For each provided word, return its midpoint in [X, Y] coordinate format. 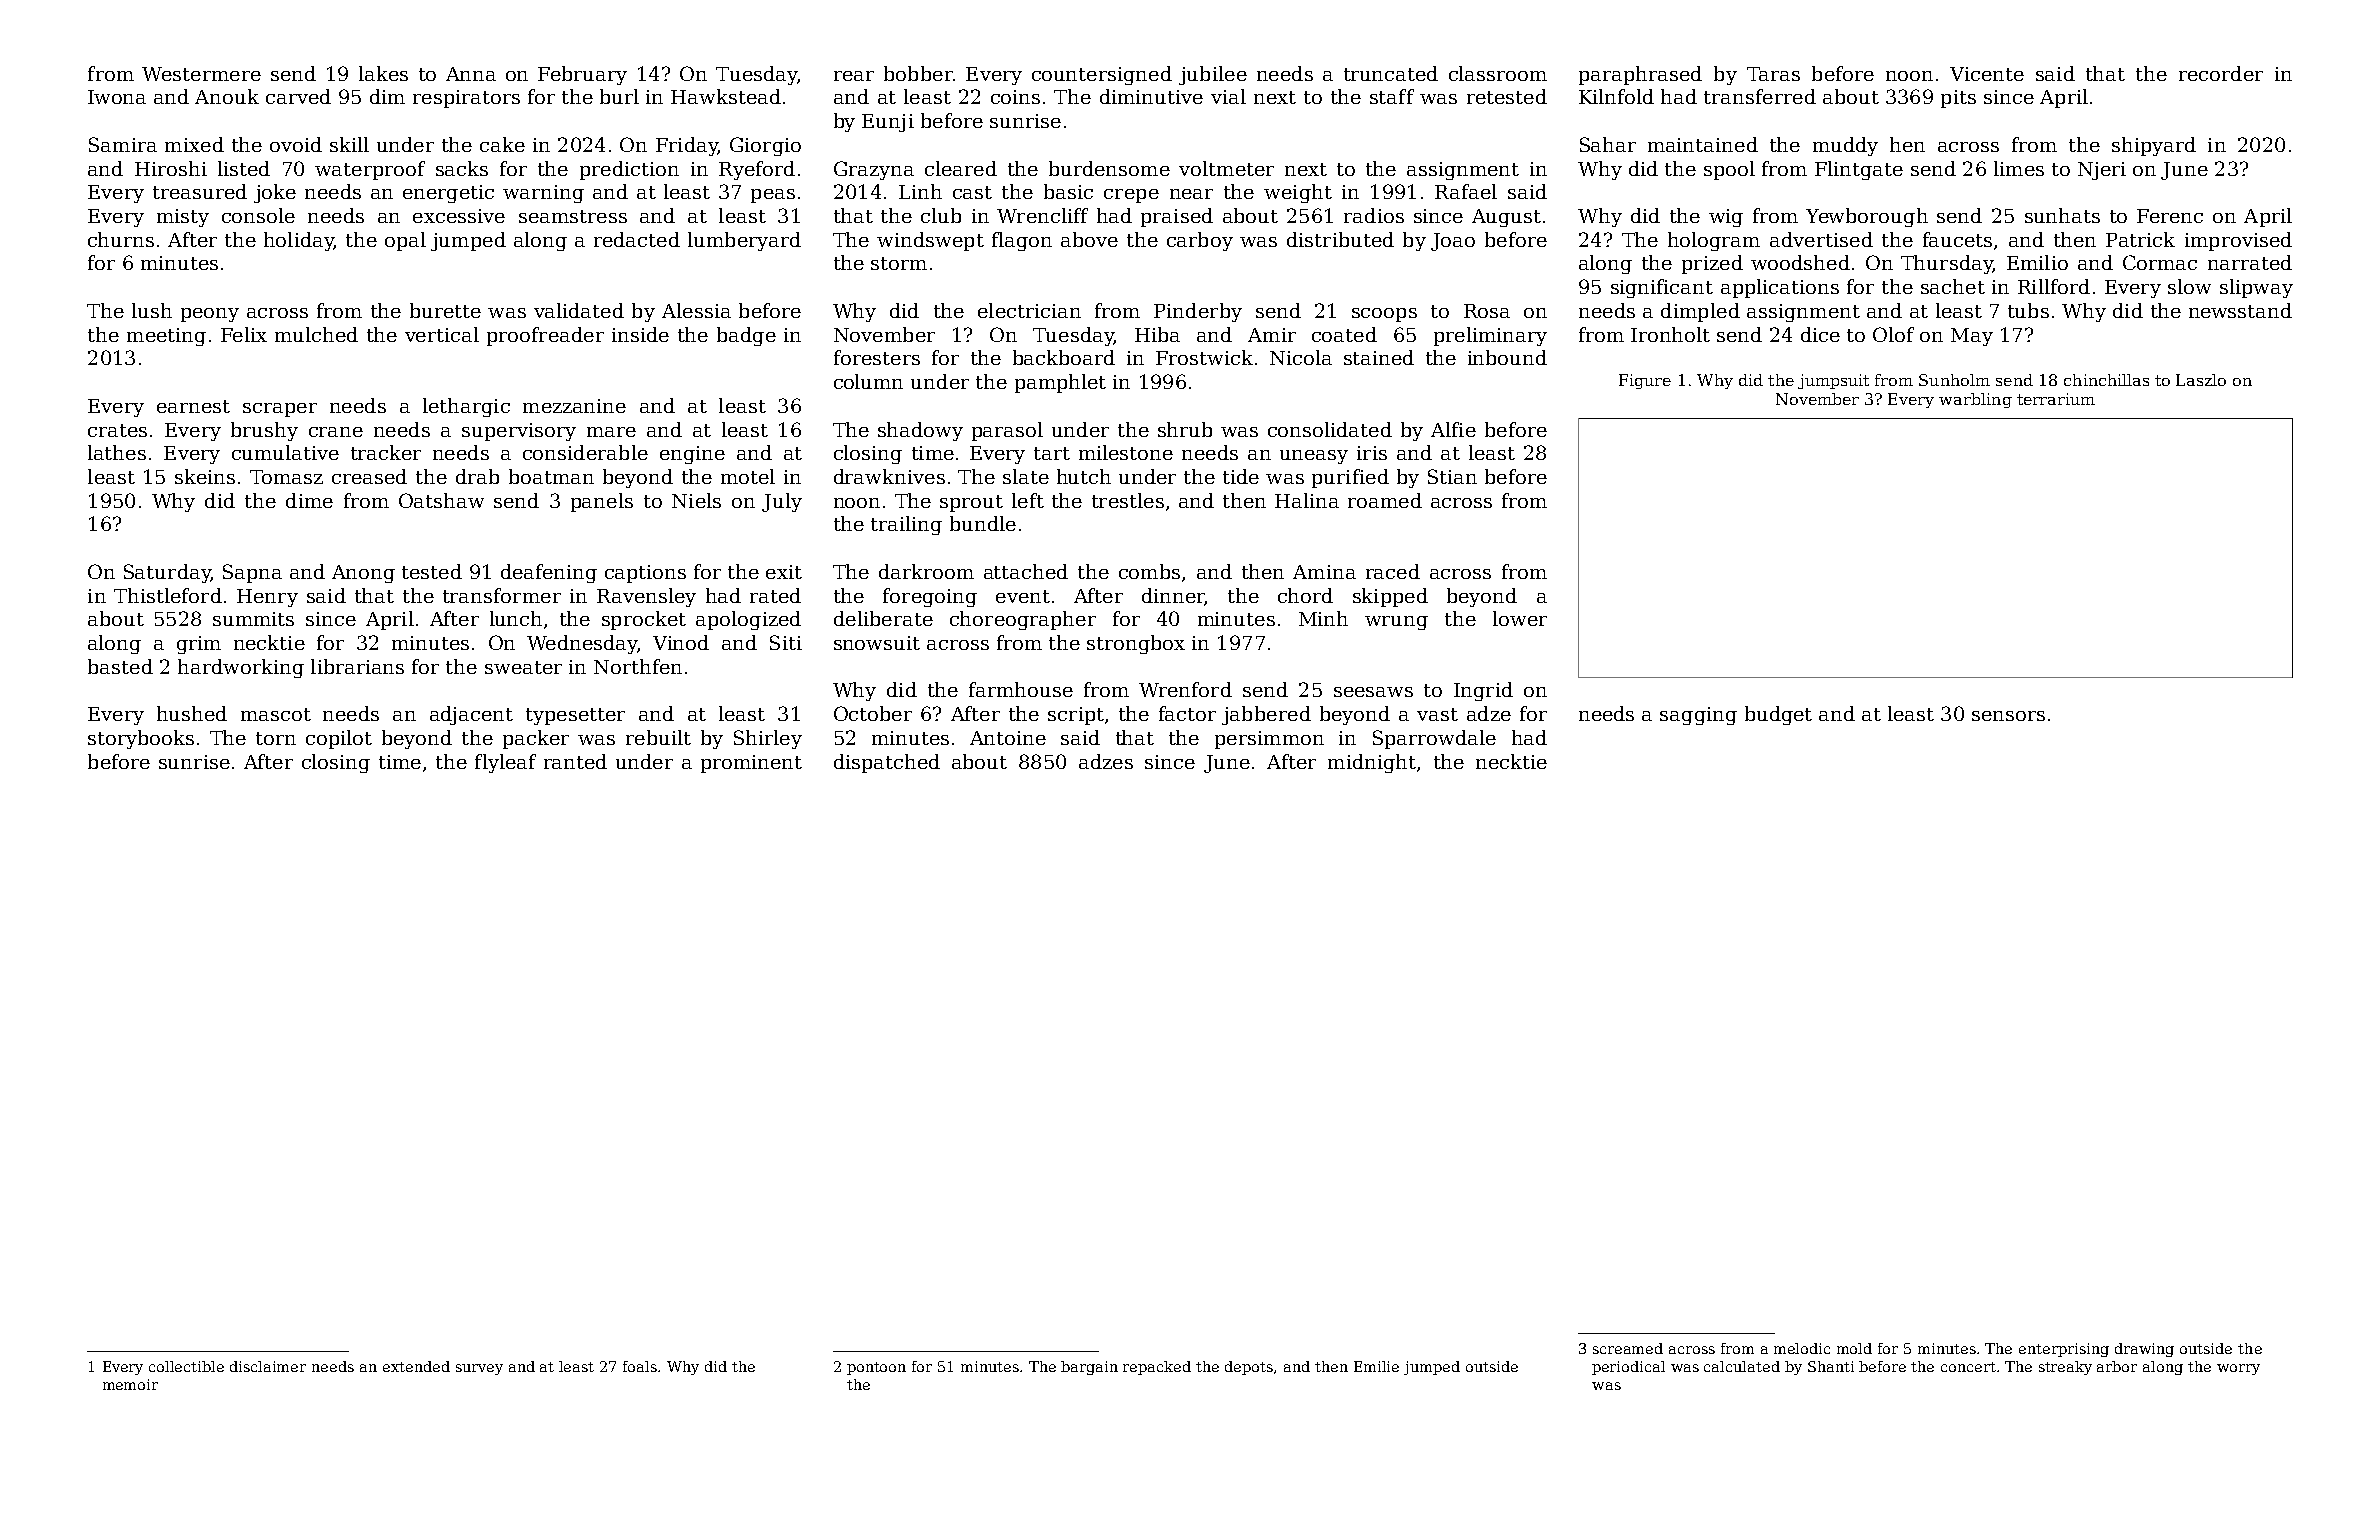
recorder [2221, 73]
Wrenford [1185, 689]
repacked [1157, 1368]
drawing [2144, 1350]
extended [416, 1366]
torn [276, 738]
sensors [2008, 716]
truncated [1391, 73]
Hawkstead [726, 96]
